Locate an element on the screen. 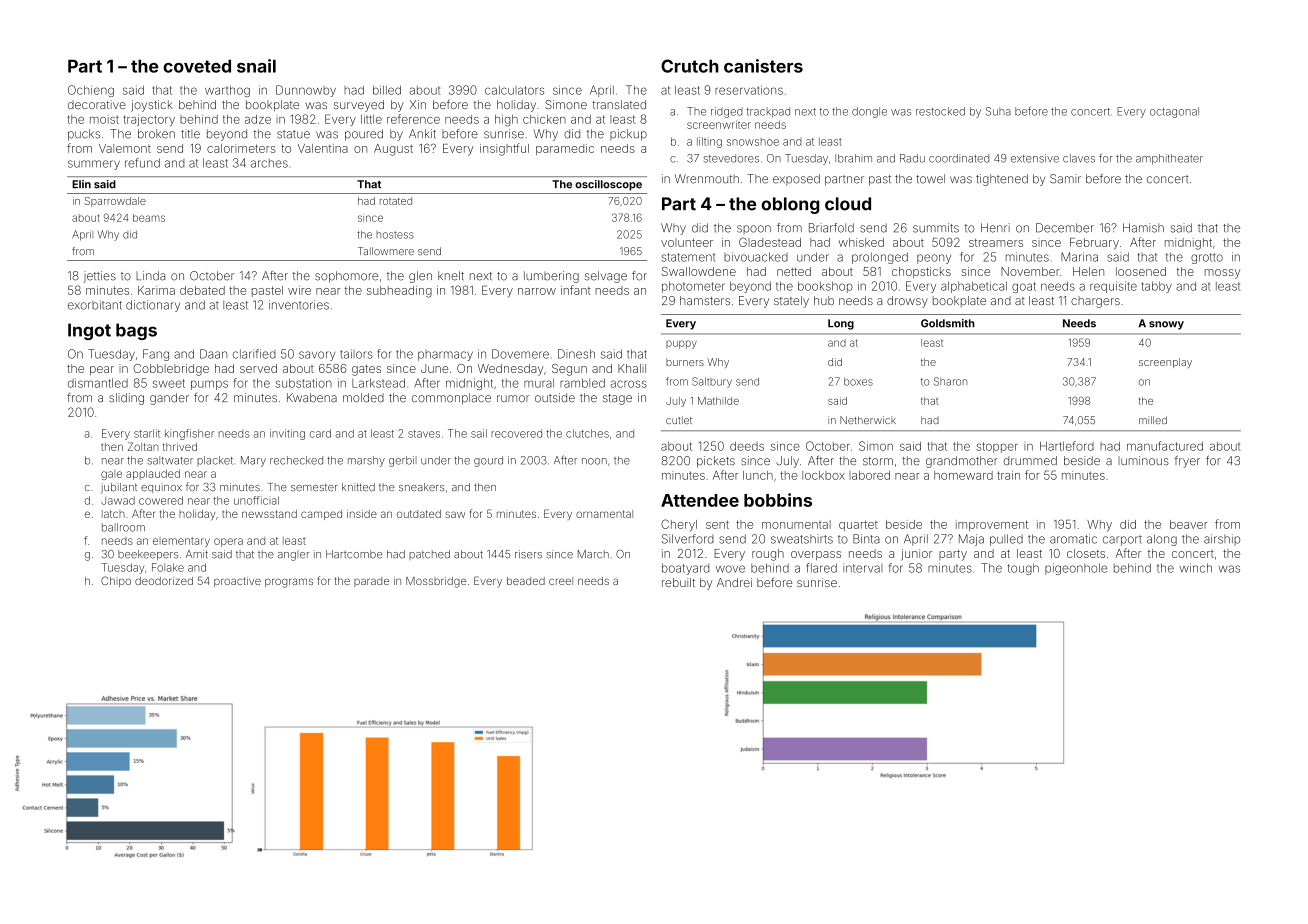 The height and width of the screenshot is (924, 1308). creel is located at coordinates (561, 581).
